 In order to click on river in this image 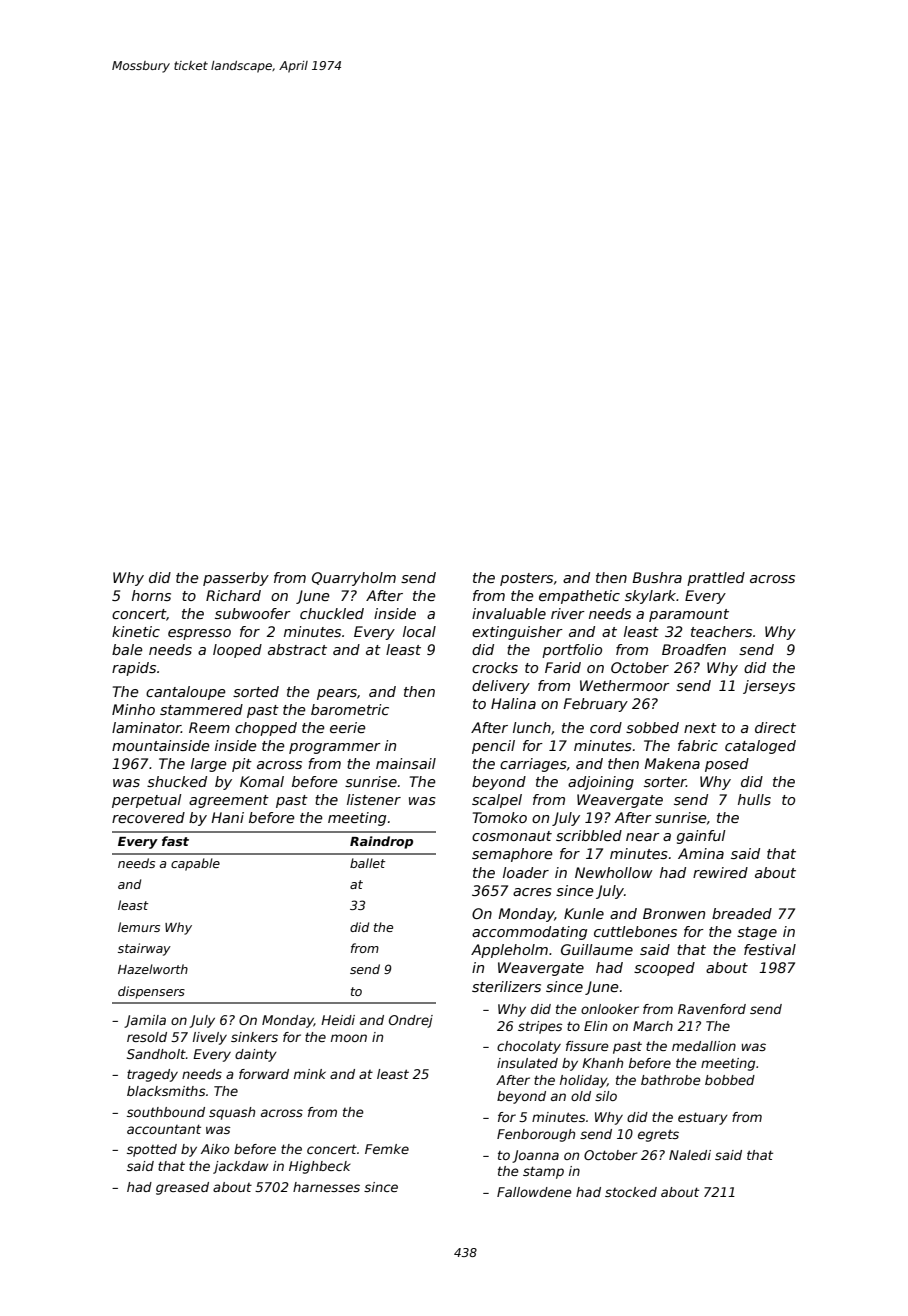, I will do `click(568, 613)`.
